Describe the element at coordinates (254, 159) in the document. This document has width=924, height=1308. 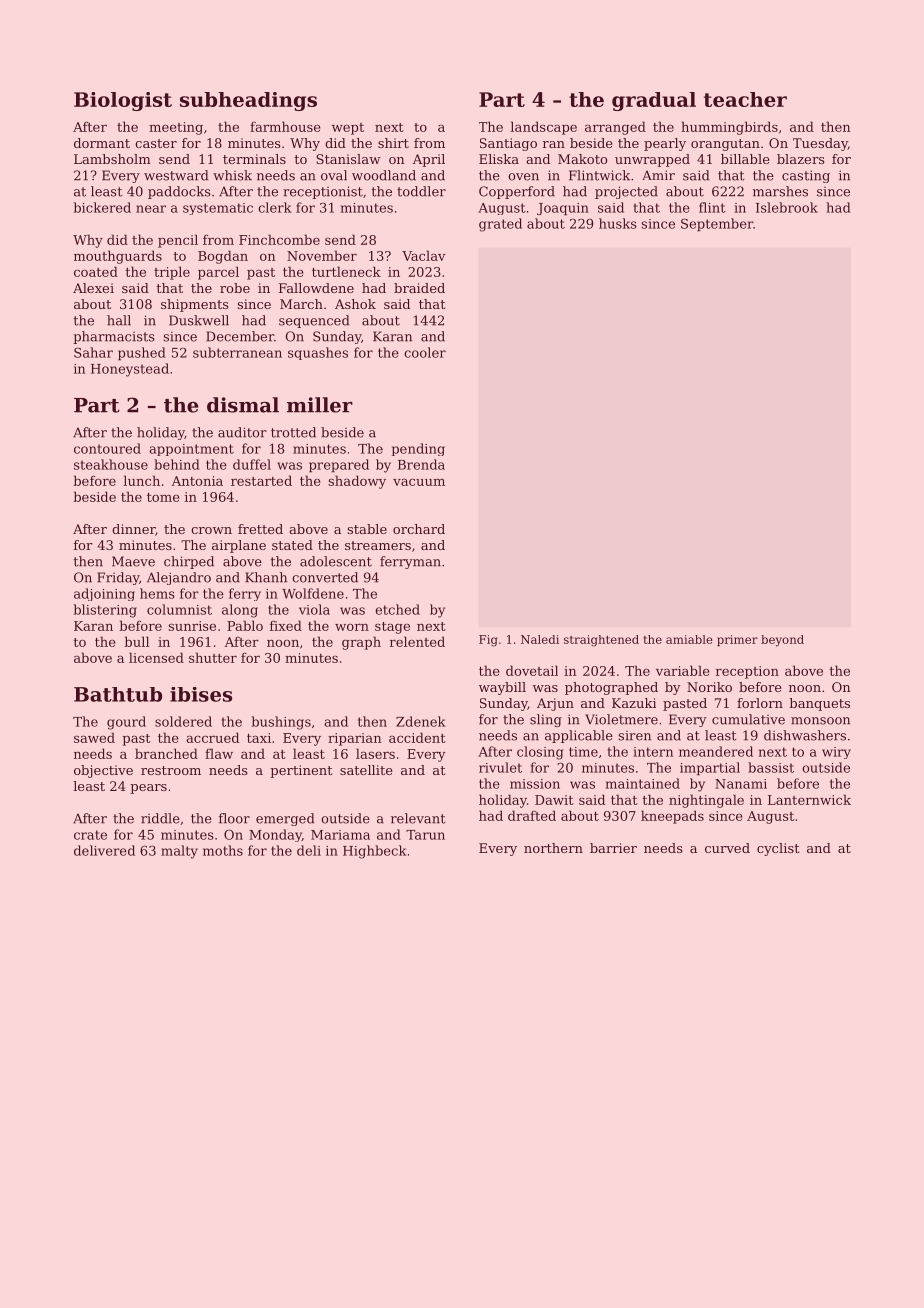
I see `terminals` at that location.
